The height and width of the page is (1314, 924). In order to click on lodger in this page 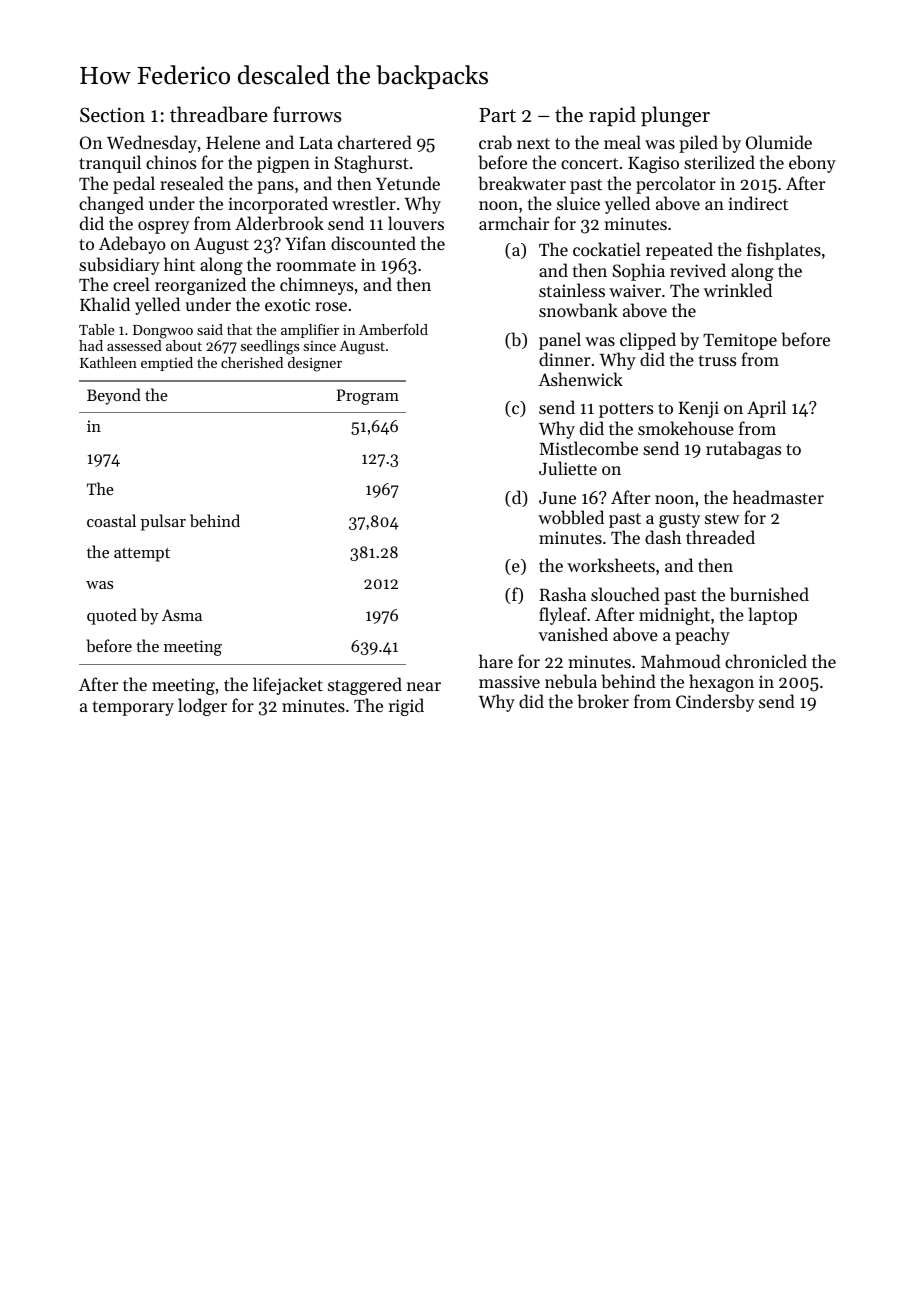, I will do `click(202, 707)`.
